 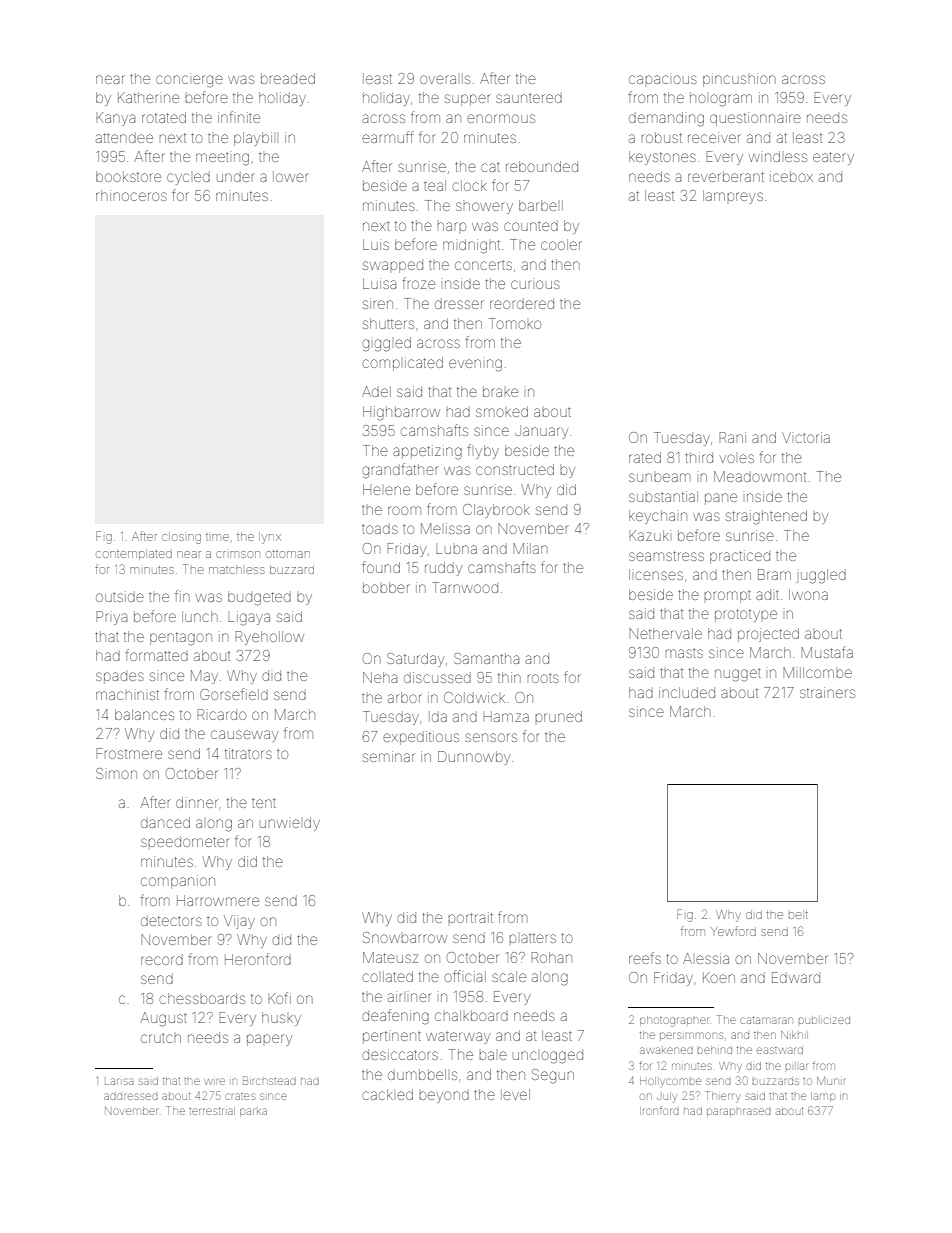 I want to click on overalls, so click(x=445, y=78).
